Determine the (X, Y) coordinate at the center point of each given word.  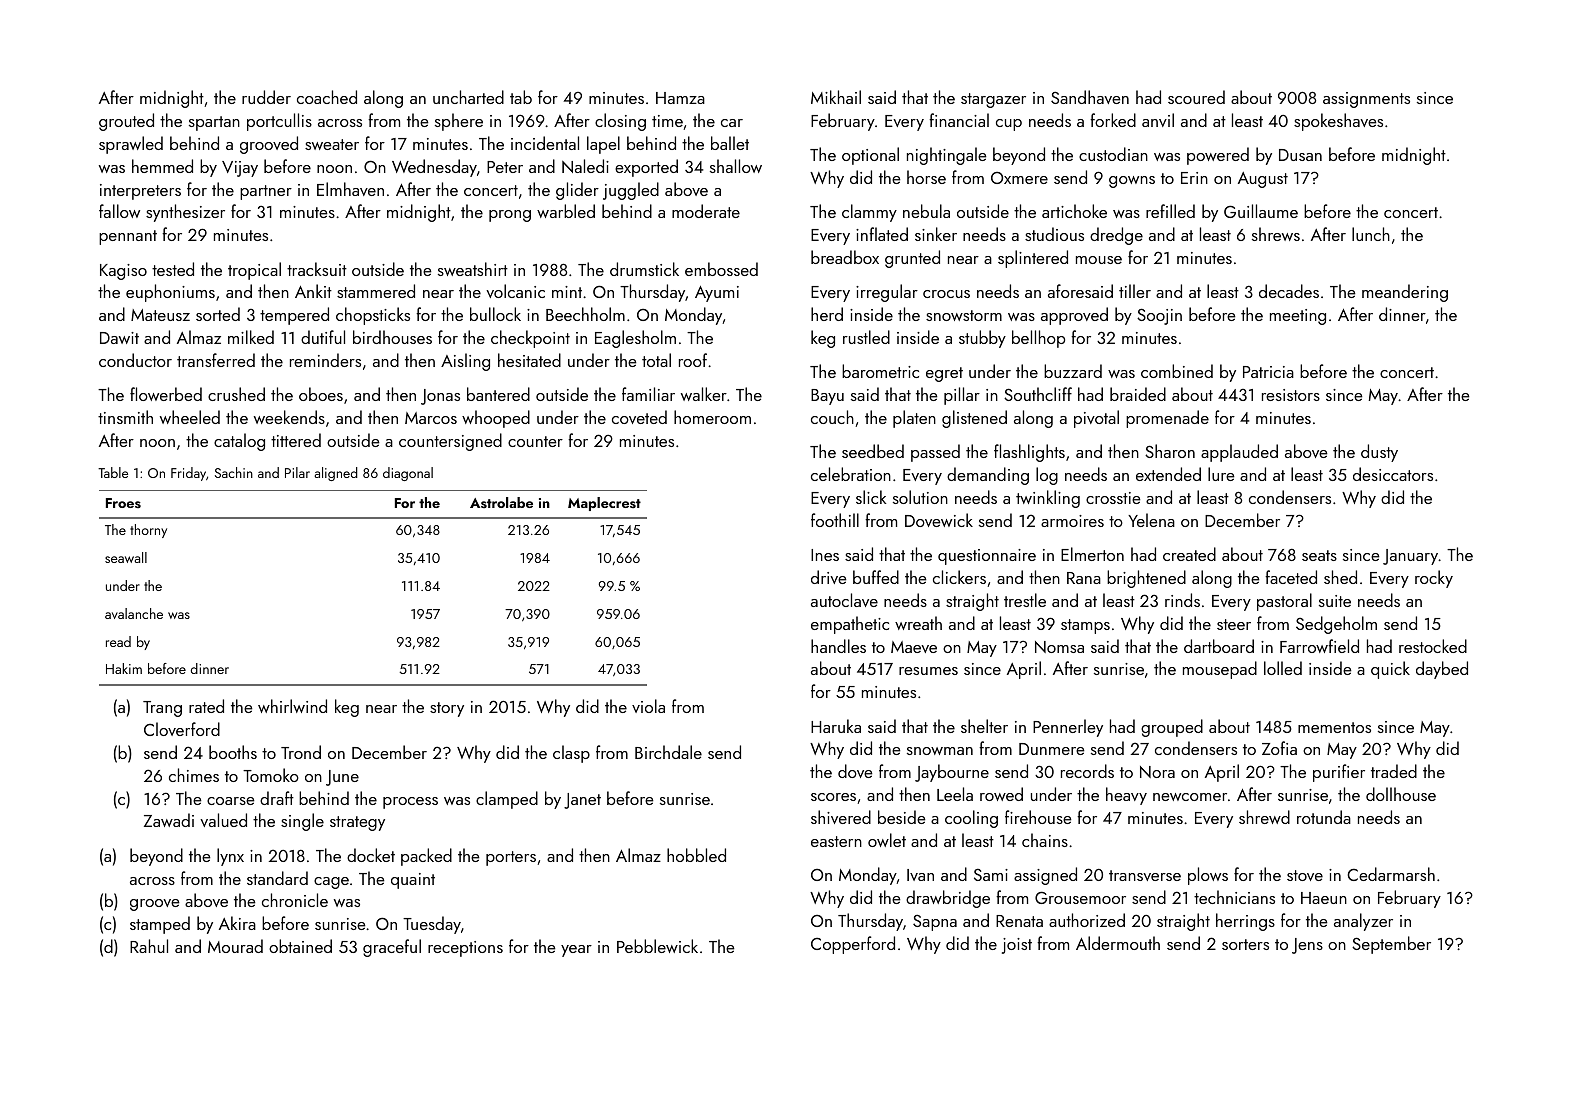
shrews (1276, 234)
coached (327, 97)
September (1391, 945)
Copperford (853, 945)
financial (959, 120)
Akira (237, 923)
